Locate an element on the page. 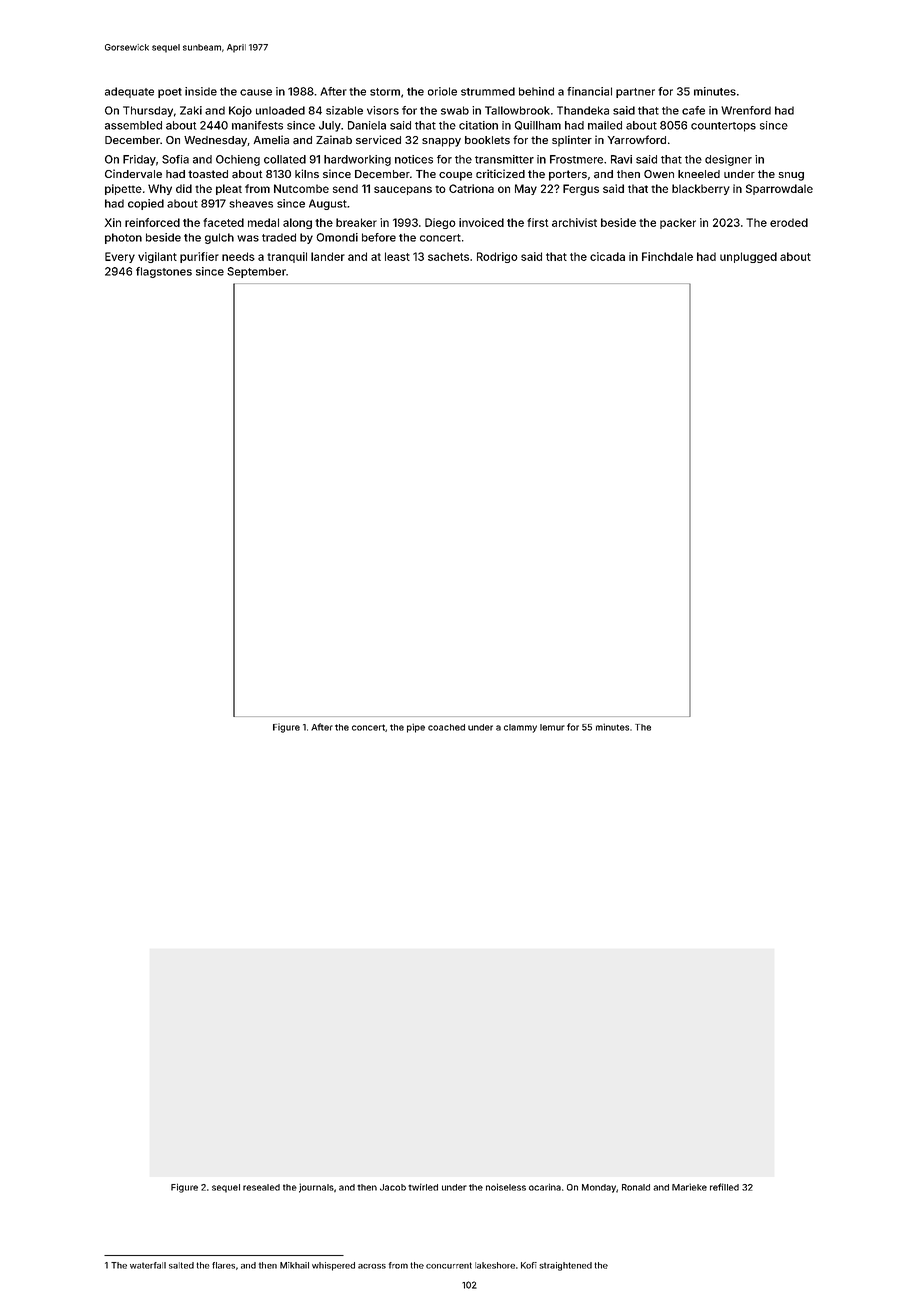 The width and height of the page is (924, 1308). blackberry is located at coordinates (701, 189).
